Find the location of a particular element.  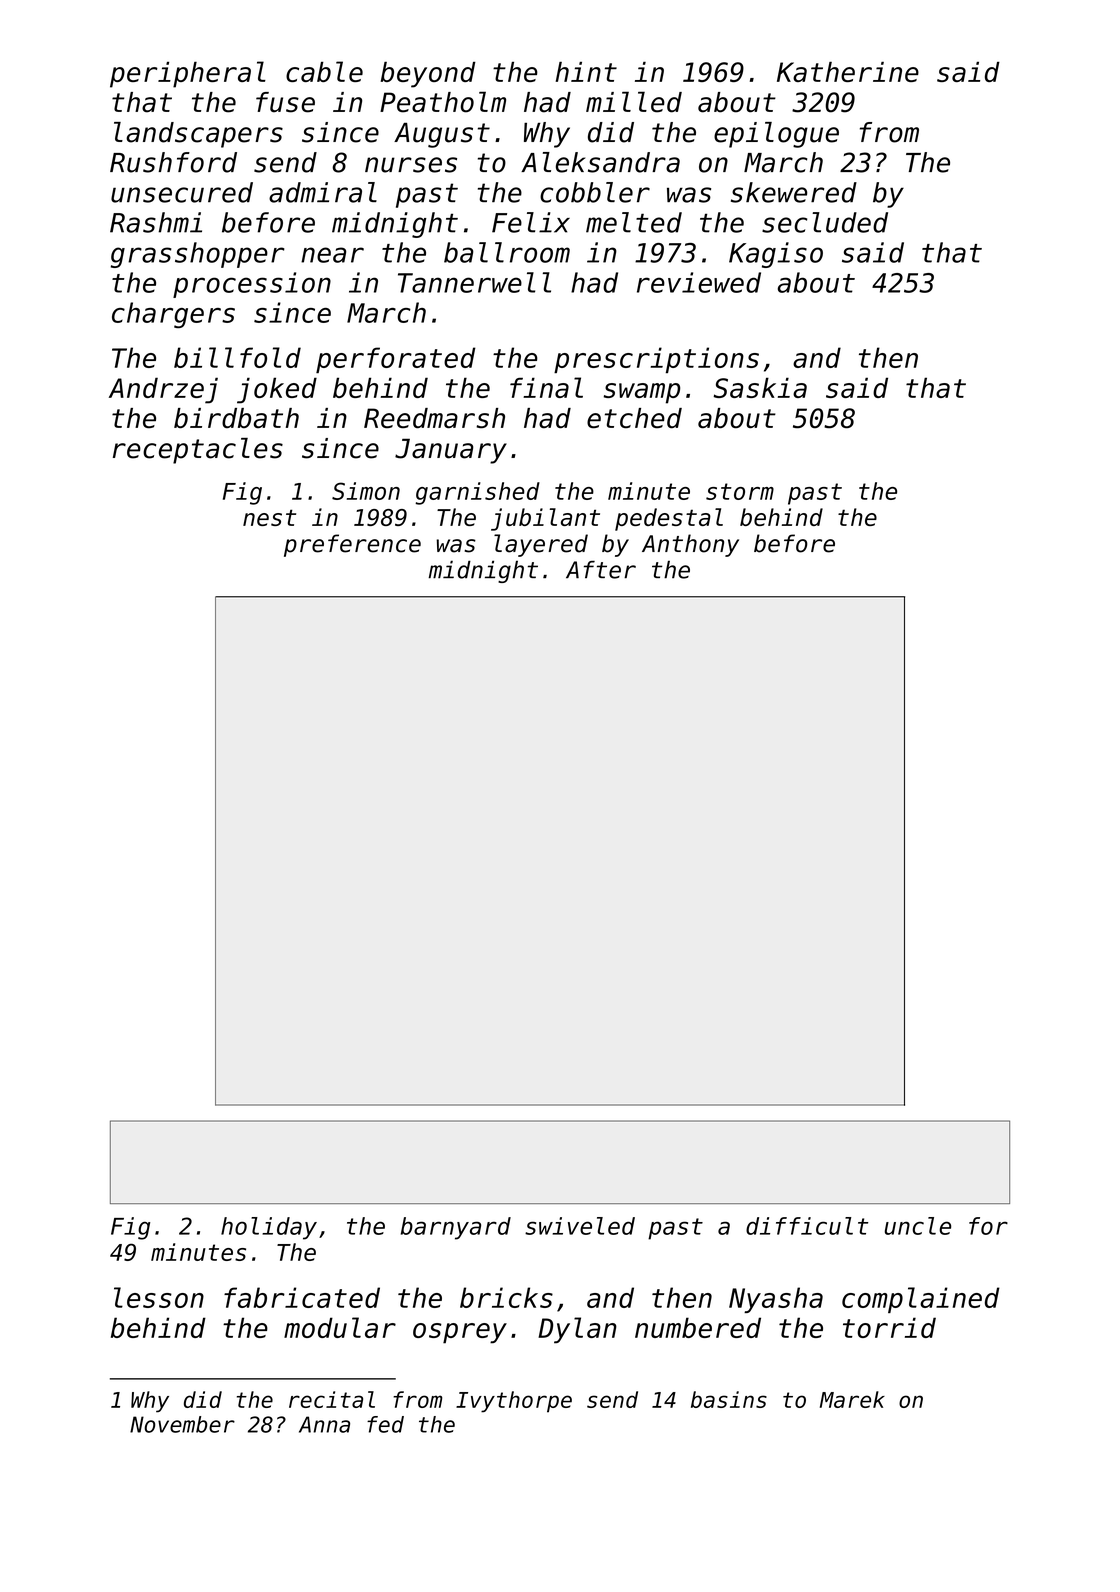

Kagiso is located at coordinates (776, 255).
